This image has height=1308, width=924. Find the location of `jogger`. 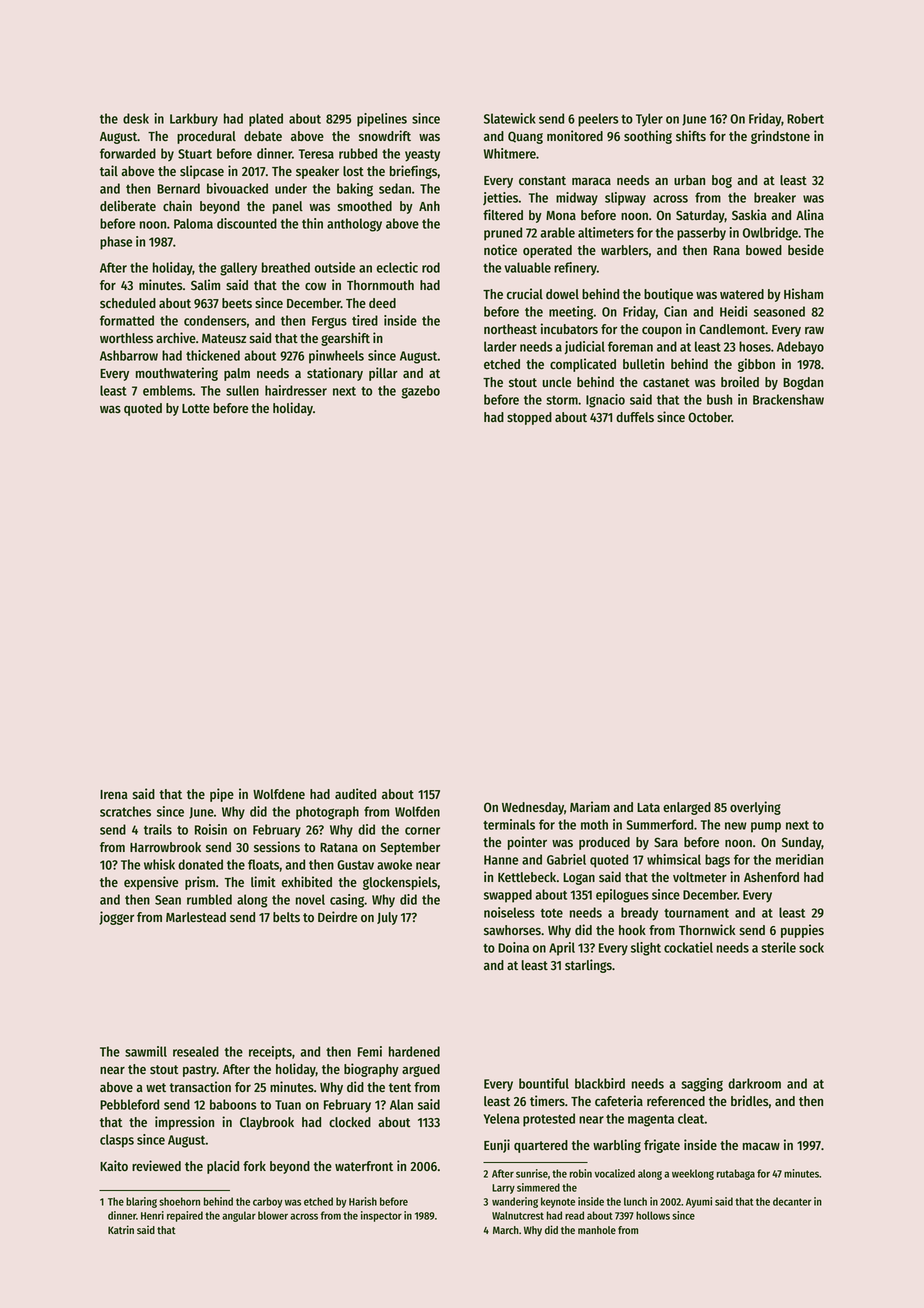

jogger is located at coordinates (116, 918).
